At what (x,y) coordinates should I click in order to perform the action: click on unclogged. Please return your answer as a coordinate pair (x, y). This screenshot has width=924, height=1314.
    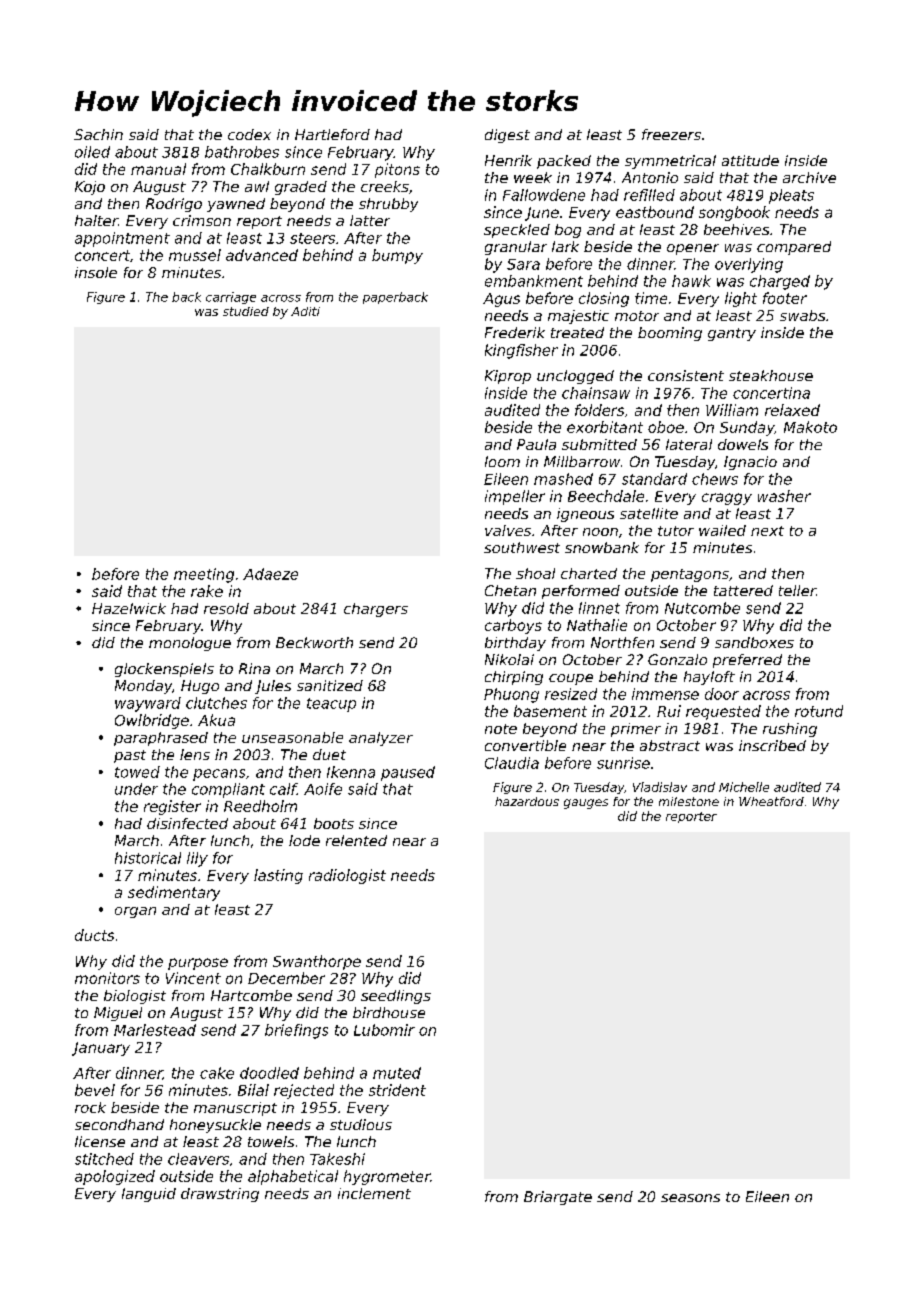
    Looking at the image, I should click on (575, 377).
